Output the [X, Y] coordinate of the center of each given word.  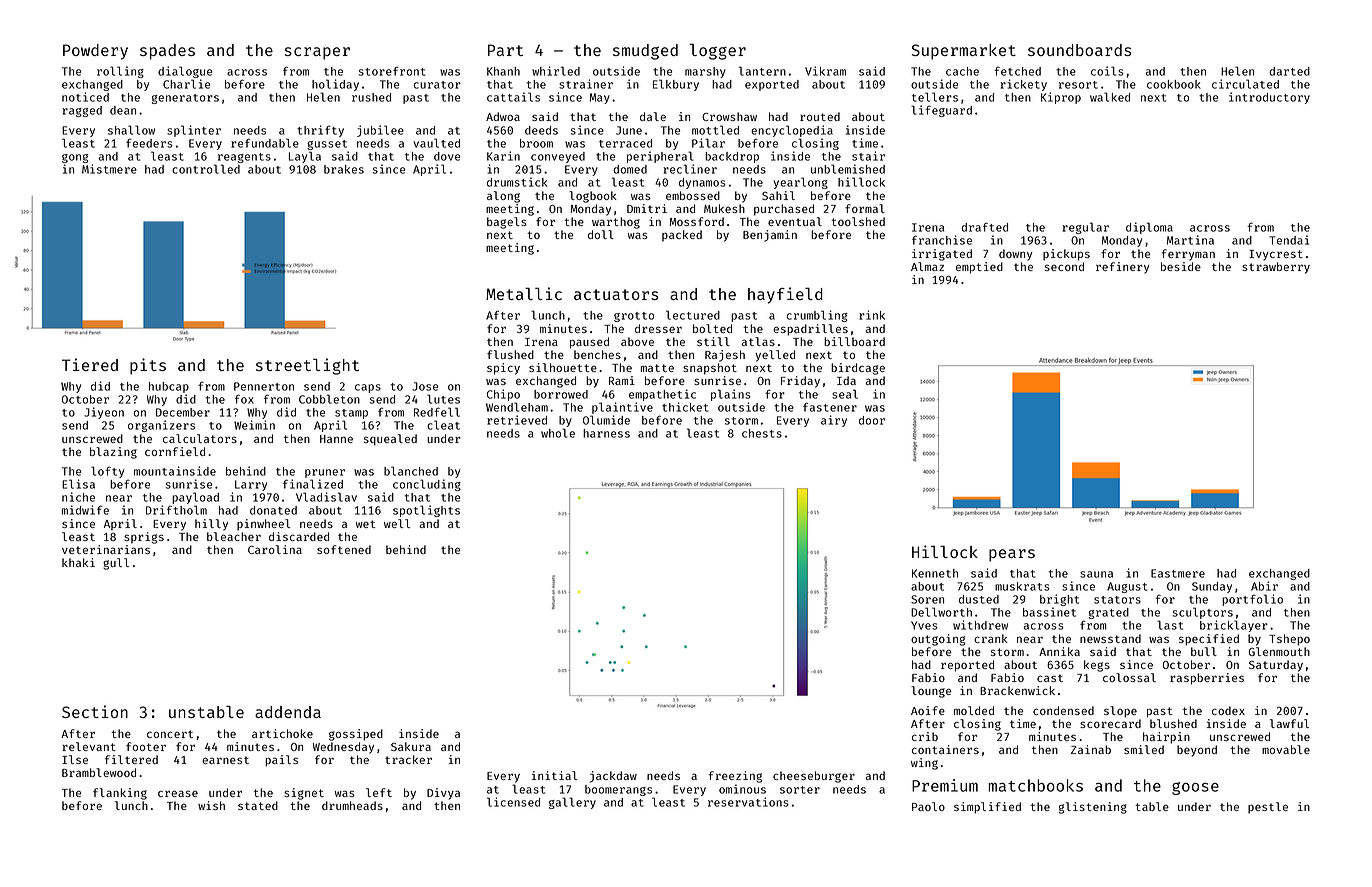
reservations [748, 802]
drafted [984, 227]
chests [762, 433]
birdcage [858, 369]
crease [178, 793]
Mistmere [109, 169]
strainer [586, 84]
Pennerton [264, 386]
